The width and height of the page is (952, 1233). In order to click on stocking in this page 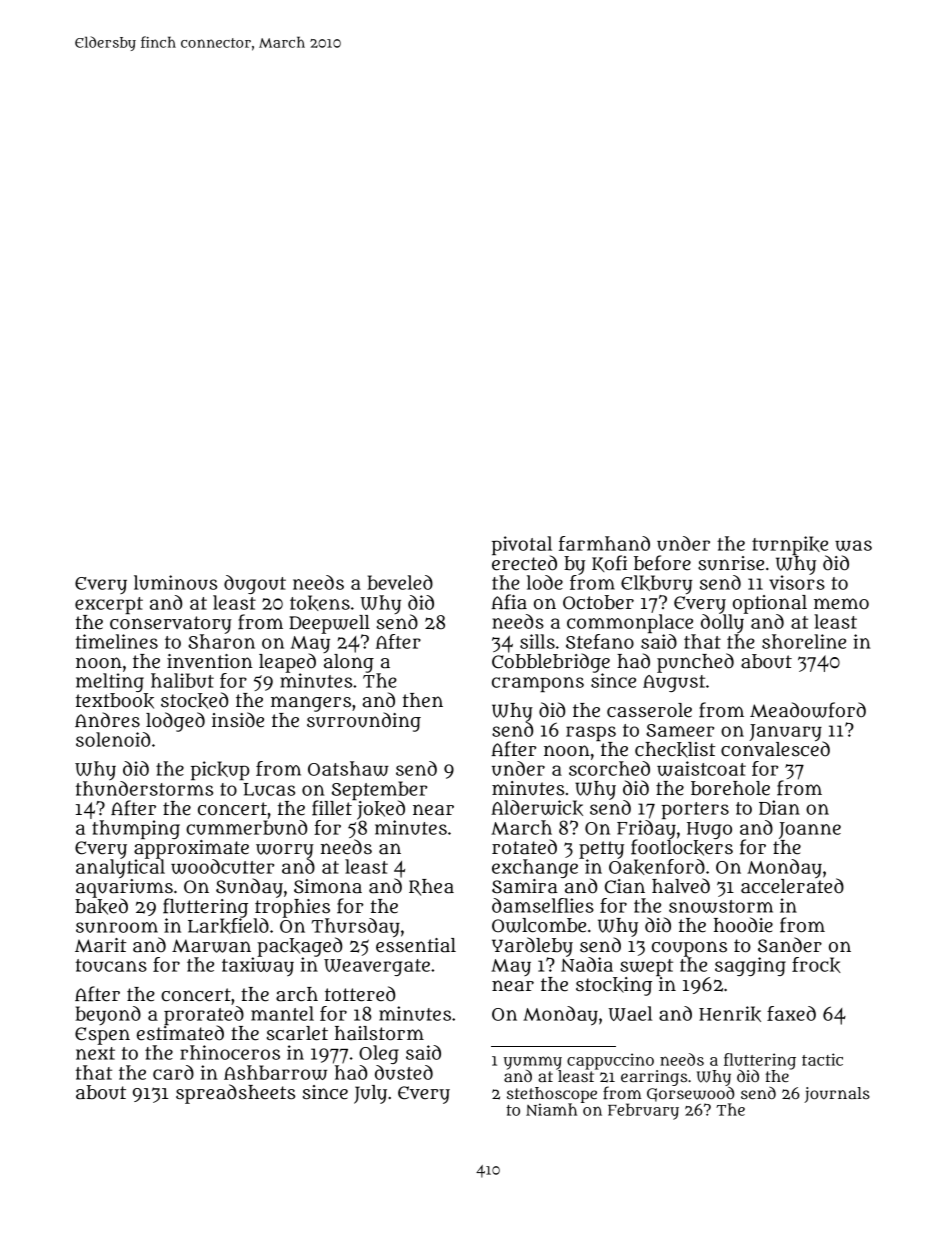, I will do `click(614, 986)`.
